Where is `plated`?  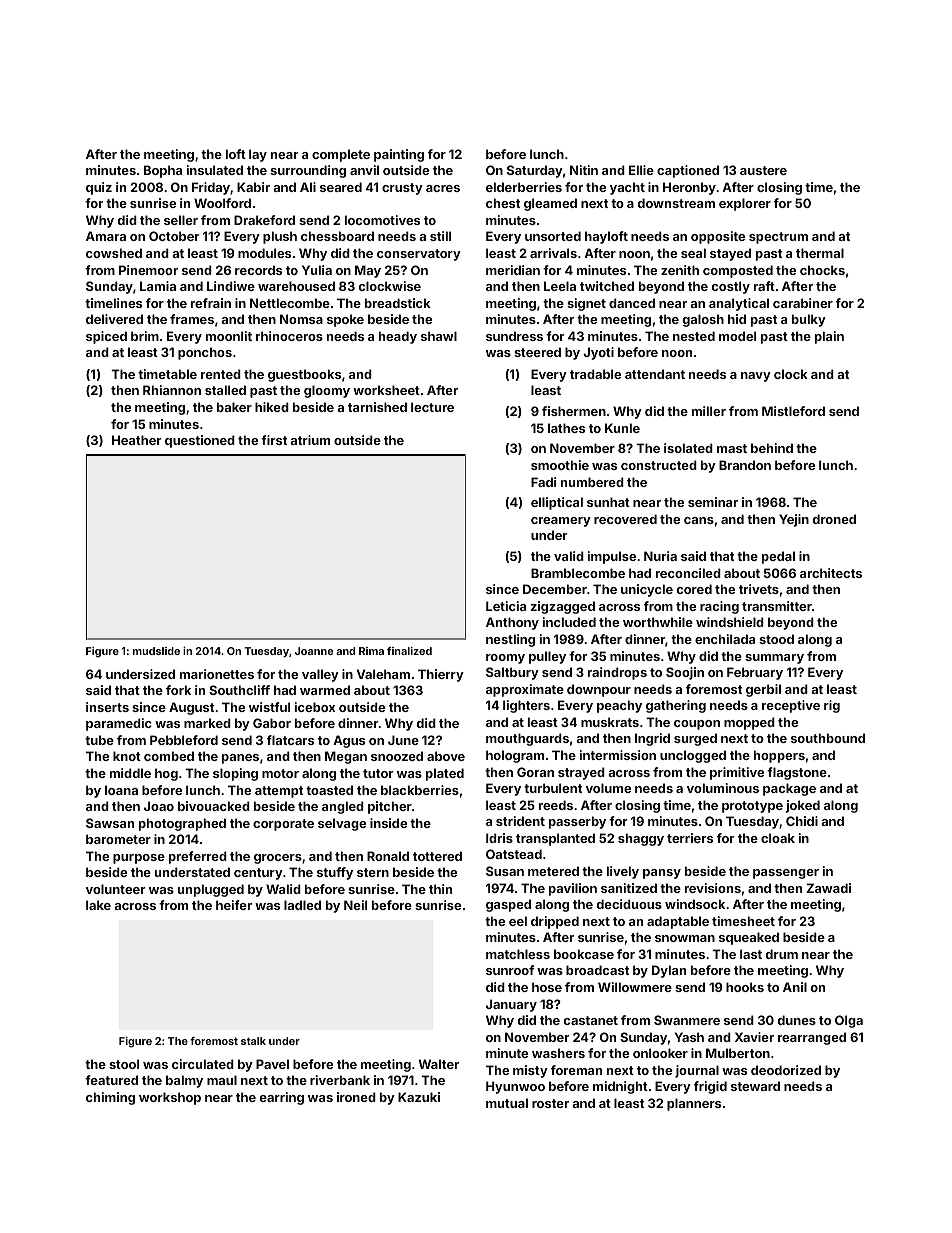 plated is located at coordinates (445, 774).
